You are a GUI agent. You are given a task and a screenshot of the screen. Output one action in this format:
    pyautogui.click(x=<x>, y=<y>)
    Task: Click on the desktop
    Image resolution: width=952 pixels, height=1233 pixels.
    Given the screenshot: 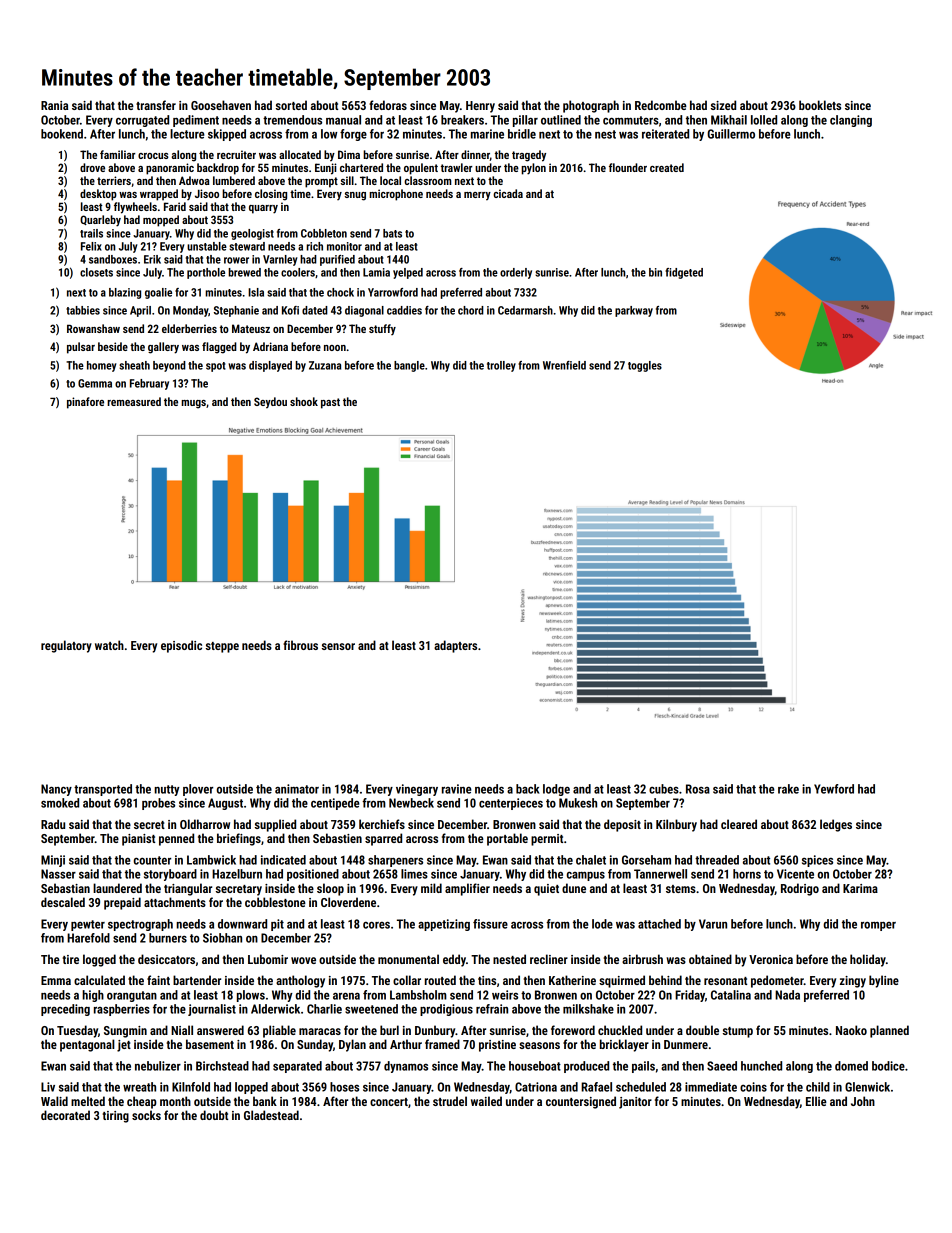 What is the action you would take?
    pyautogui.click(x=98, y=195)
